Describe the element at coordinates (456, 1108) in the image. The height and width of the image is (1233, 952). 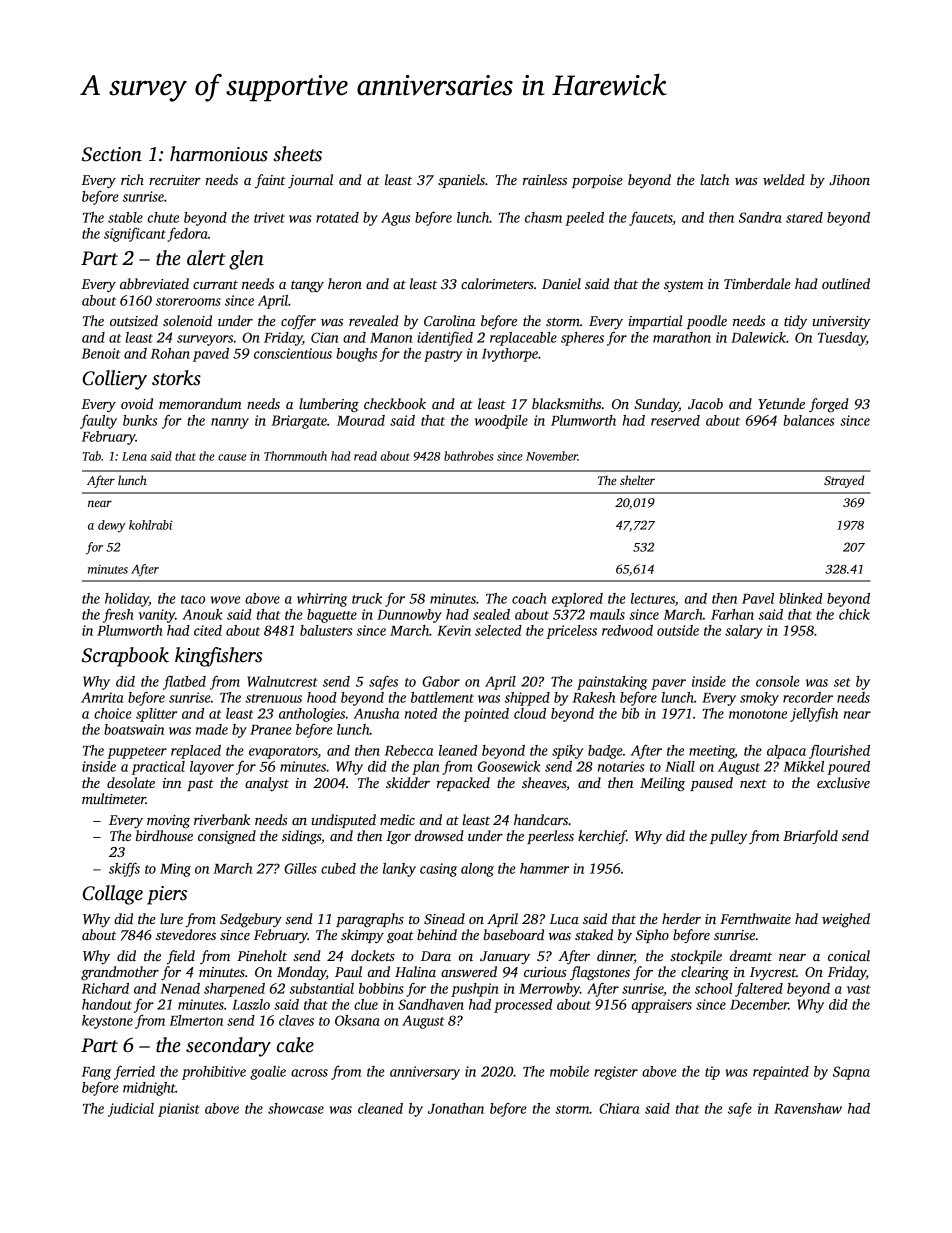
I see `Jonathan` at that location.
